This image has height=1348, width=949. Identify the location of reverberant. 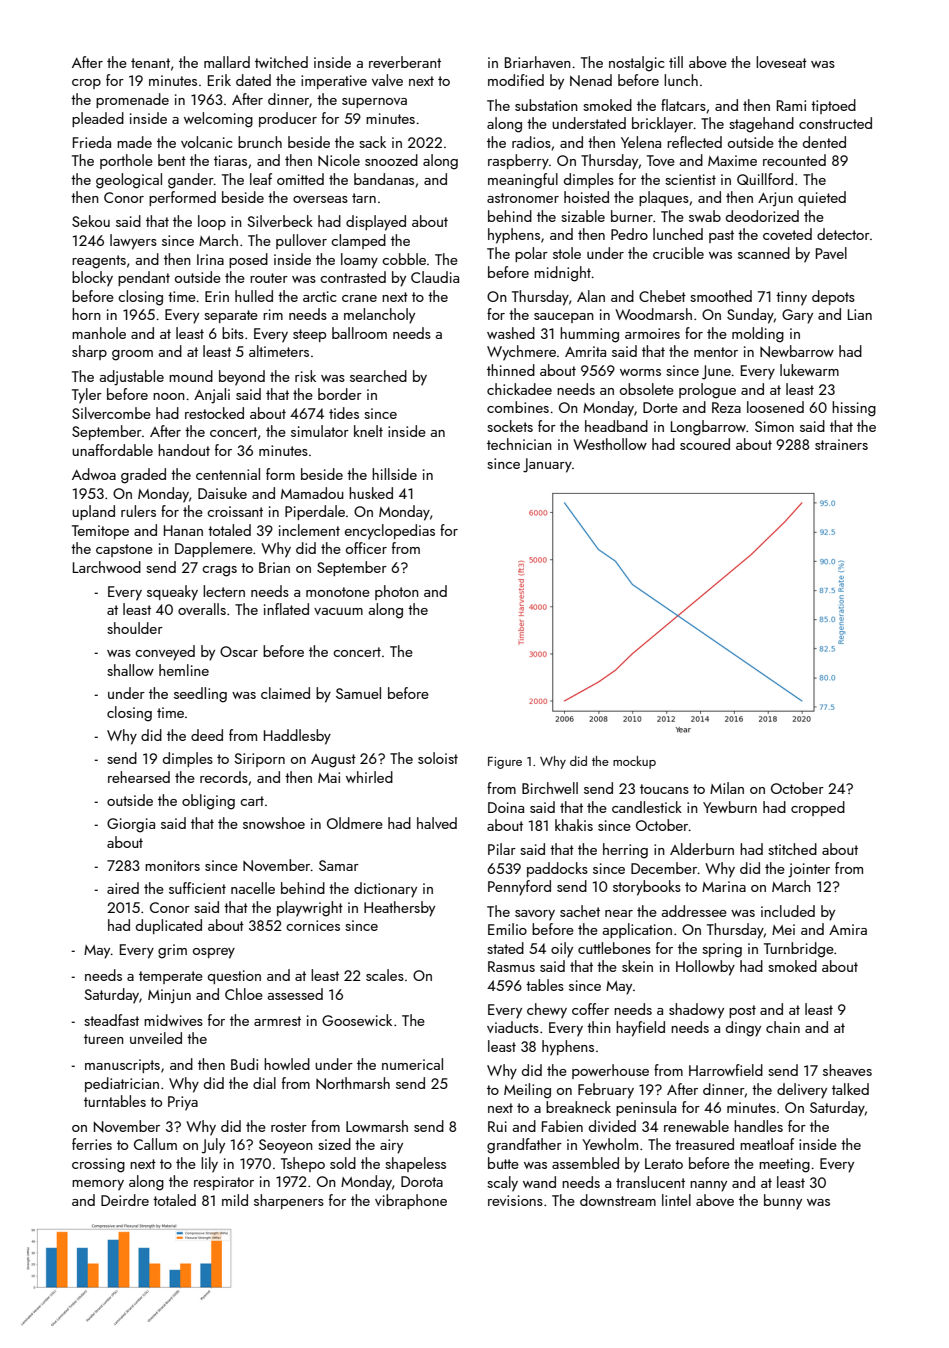
(405, 62).
